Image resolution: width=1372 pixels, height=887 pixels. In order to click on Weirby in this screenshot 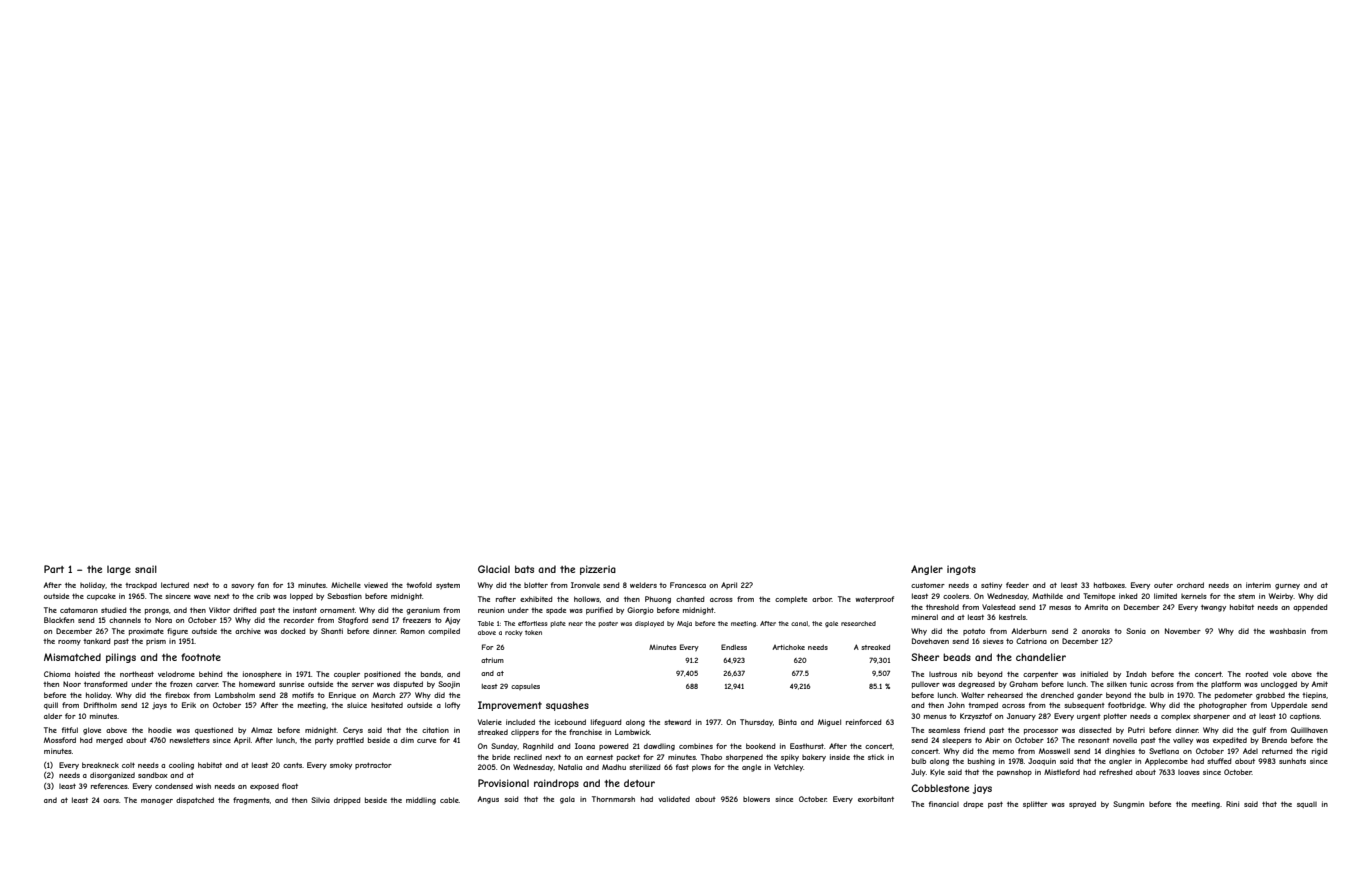, I will do `click(1281, 597)`.
